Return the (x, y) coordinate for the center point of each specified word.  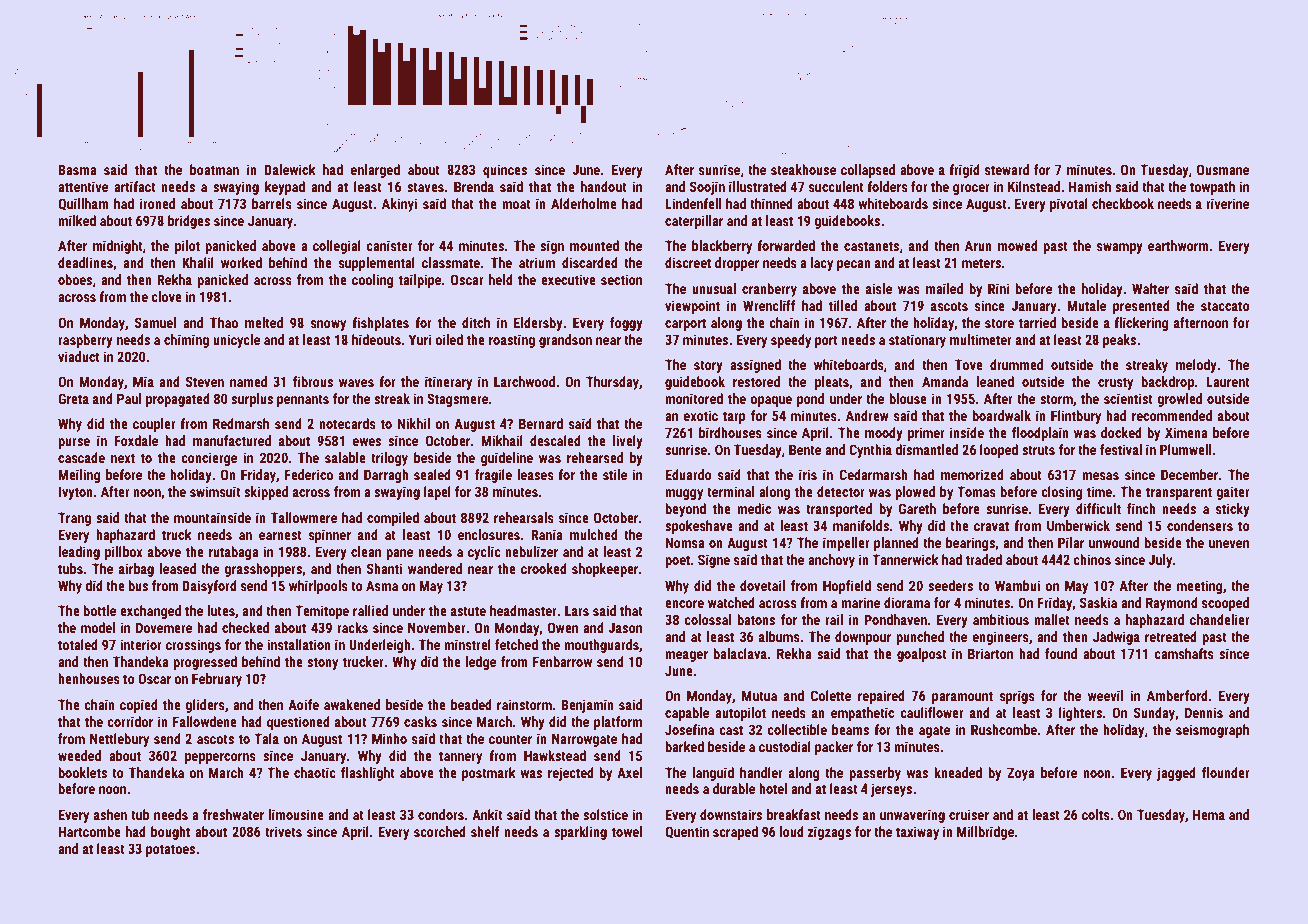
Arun (978, 245)
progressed (205, 663)
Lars (577, 610)
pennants (303, 400)
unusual (714, 288)
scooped (1225, 604)
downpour (863, 638)
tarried (1037, 322)
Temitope (322, 612)
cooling (372, 281)
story (708, 366)
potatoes (170, 850)
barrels (272, 203)
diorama (907, 602)
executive (568, 279)
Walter (1150, 288)
